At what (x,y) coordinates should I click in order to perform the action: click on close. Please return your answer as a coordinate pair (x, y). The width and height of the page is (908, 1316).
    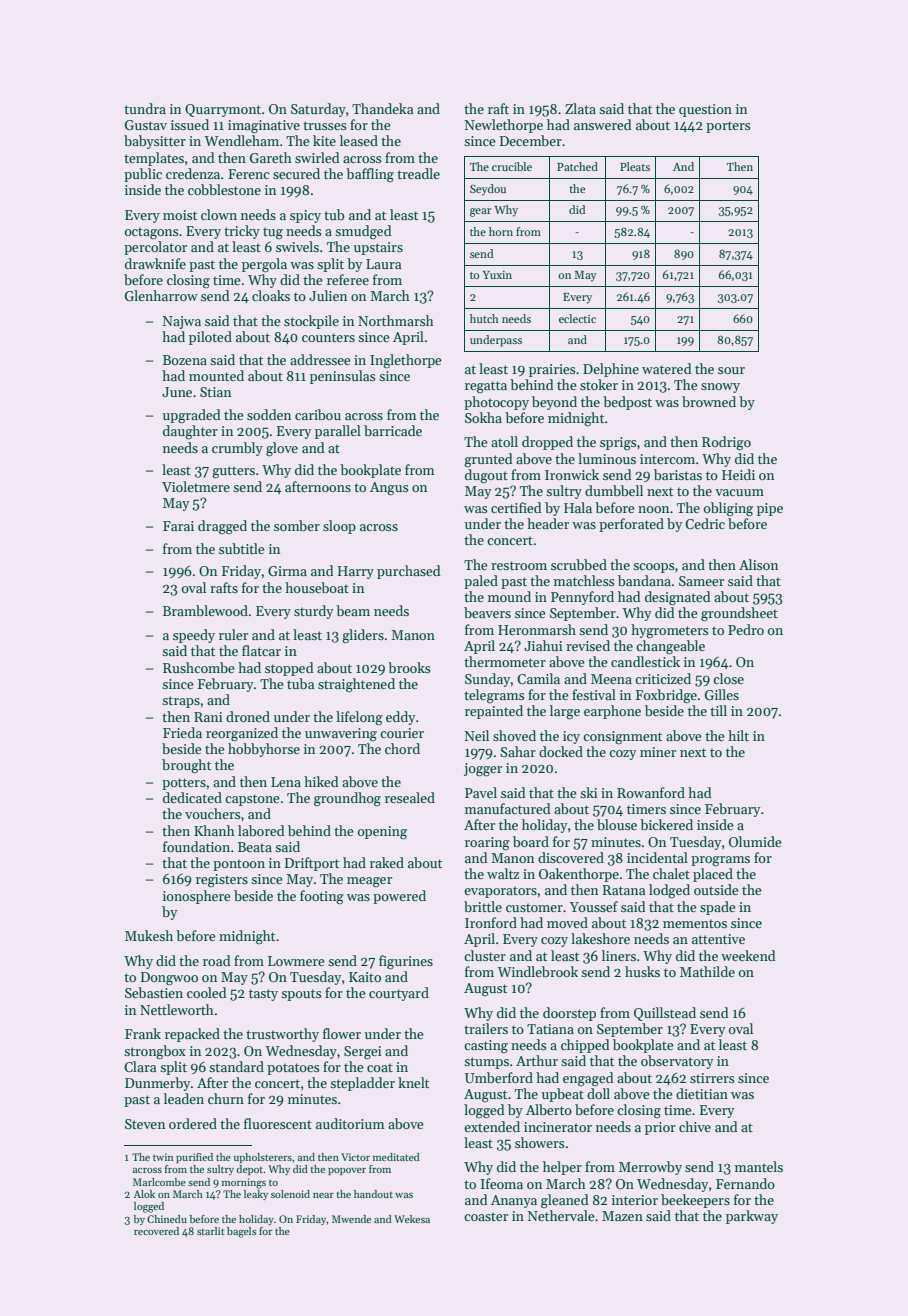
    Looking at the image, I should click on (728, 678).
